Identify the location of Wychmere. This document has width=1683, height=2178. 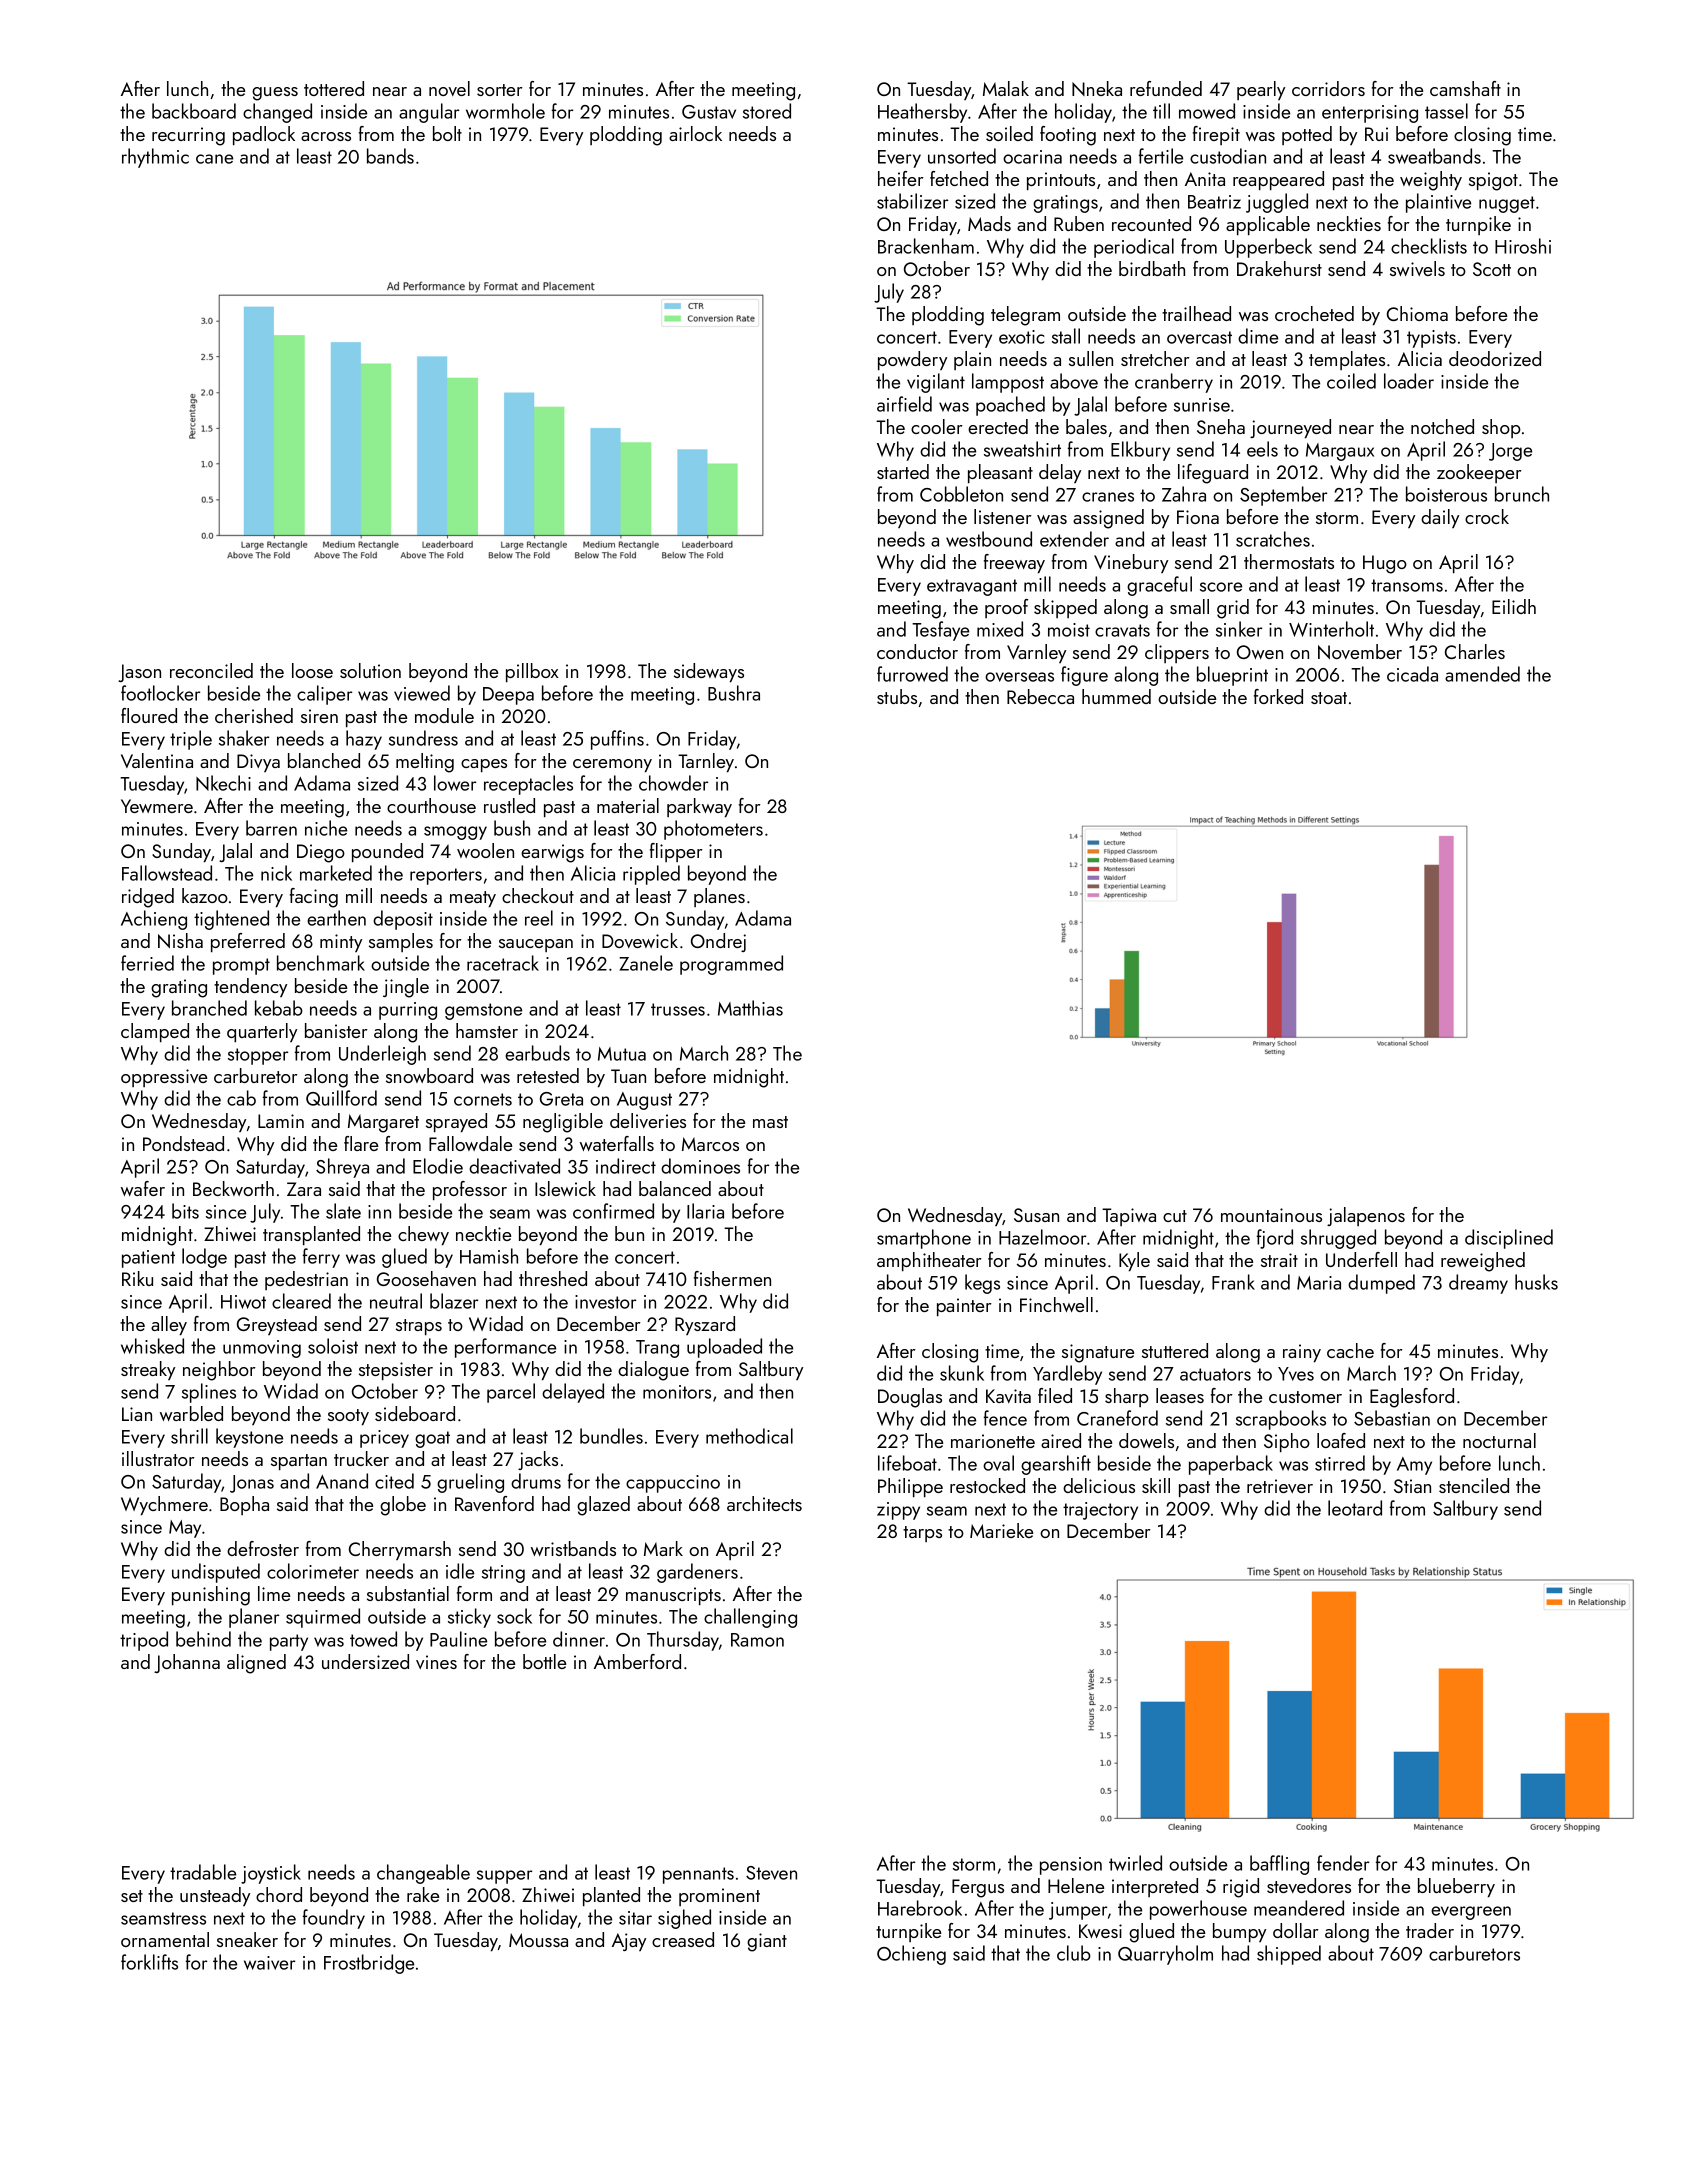
(164, 1505).
